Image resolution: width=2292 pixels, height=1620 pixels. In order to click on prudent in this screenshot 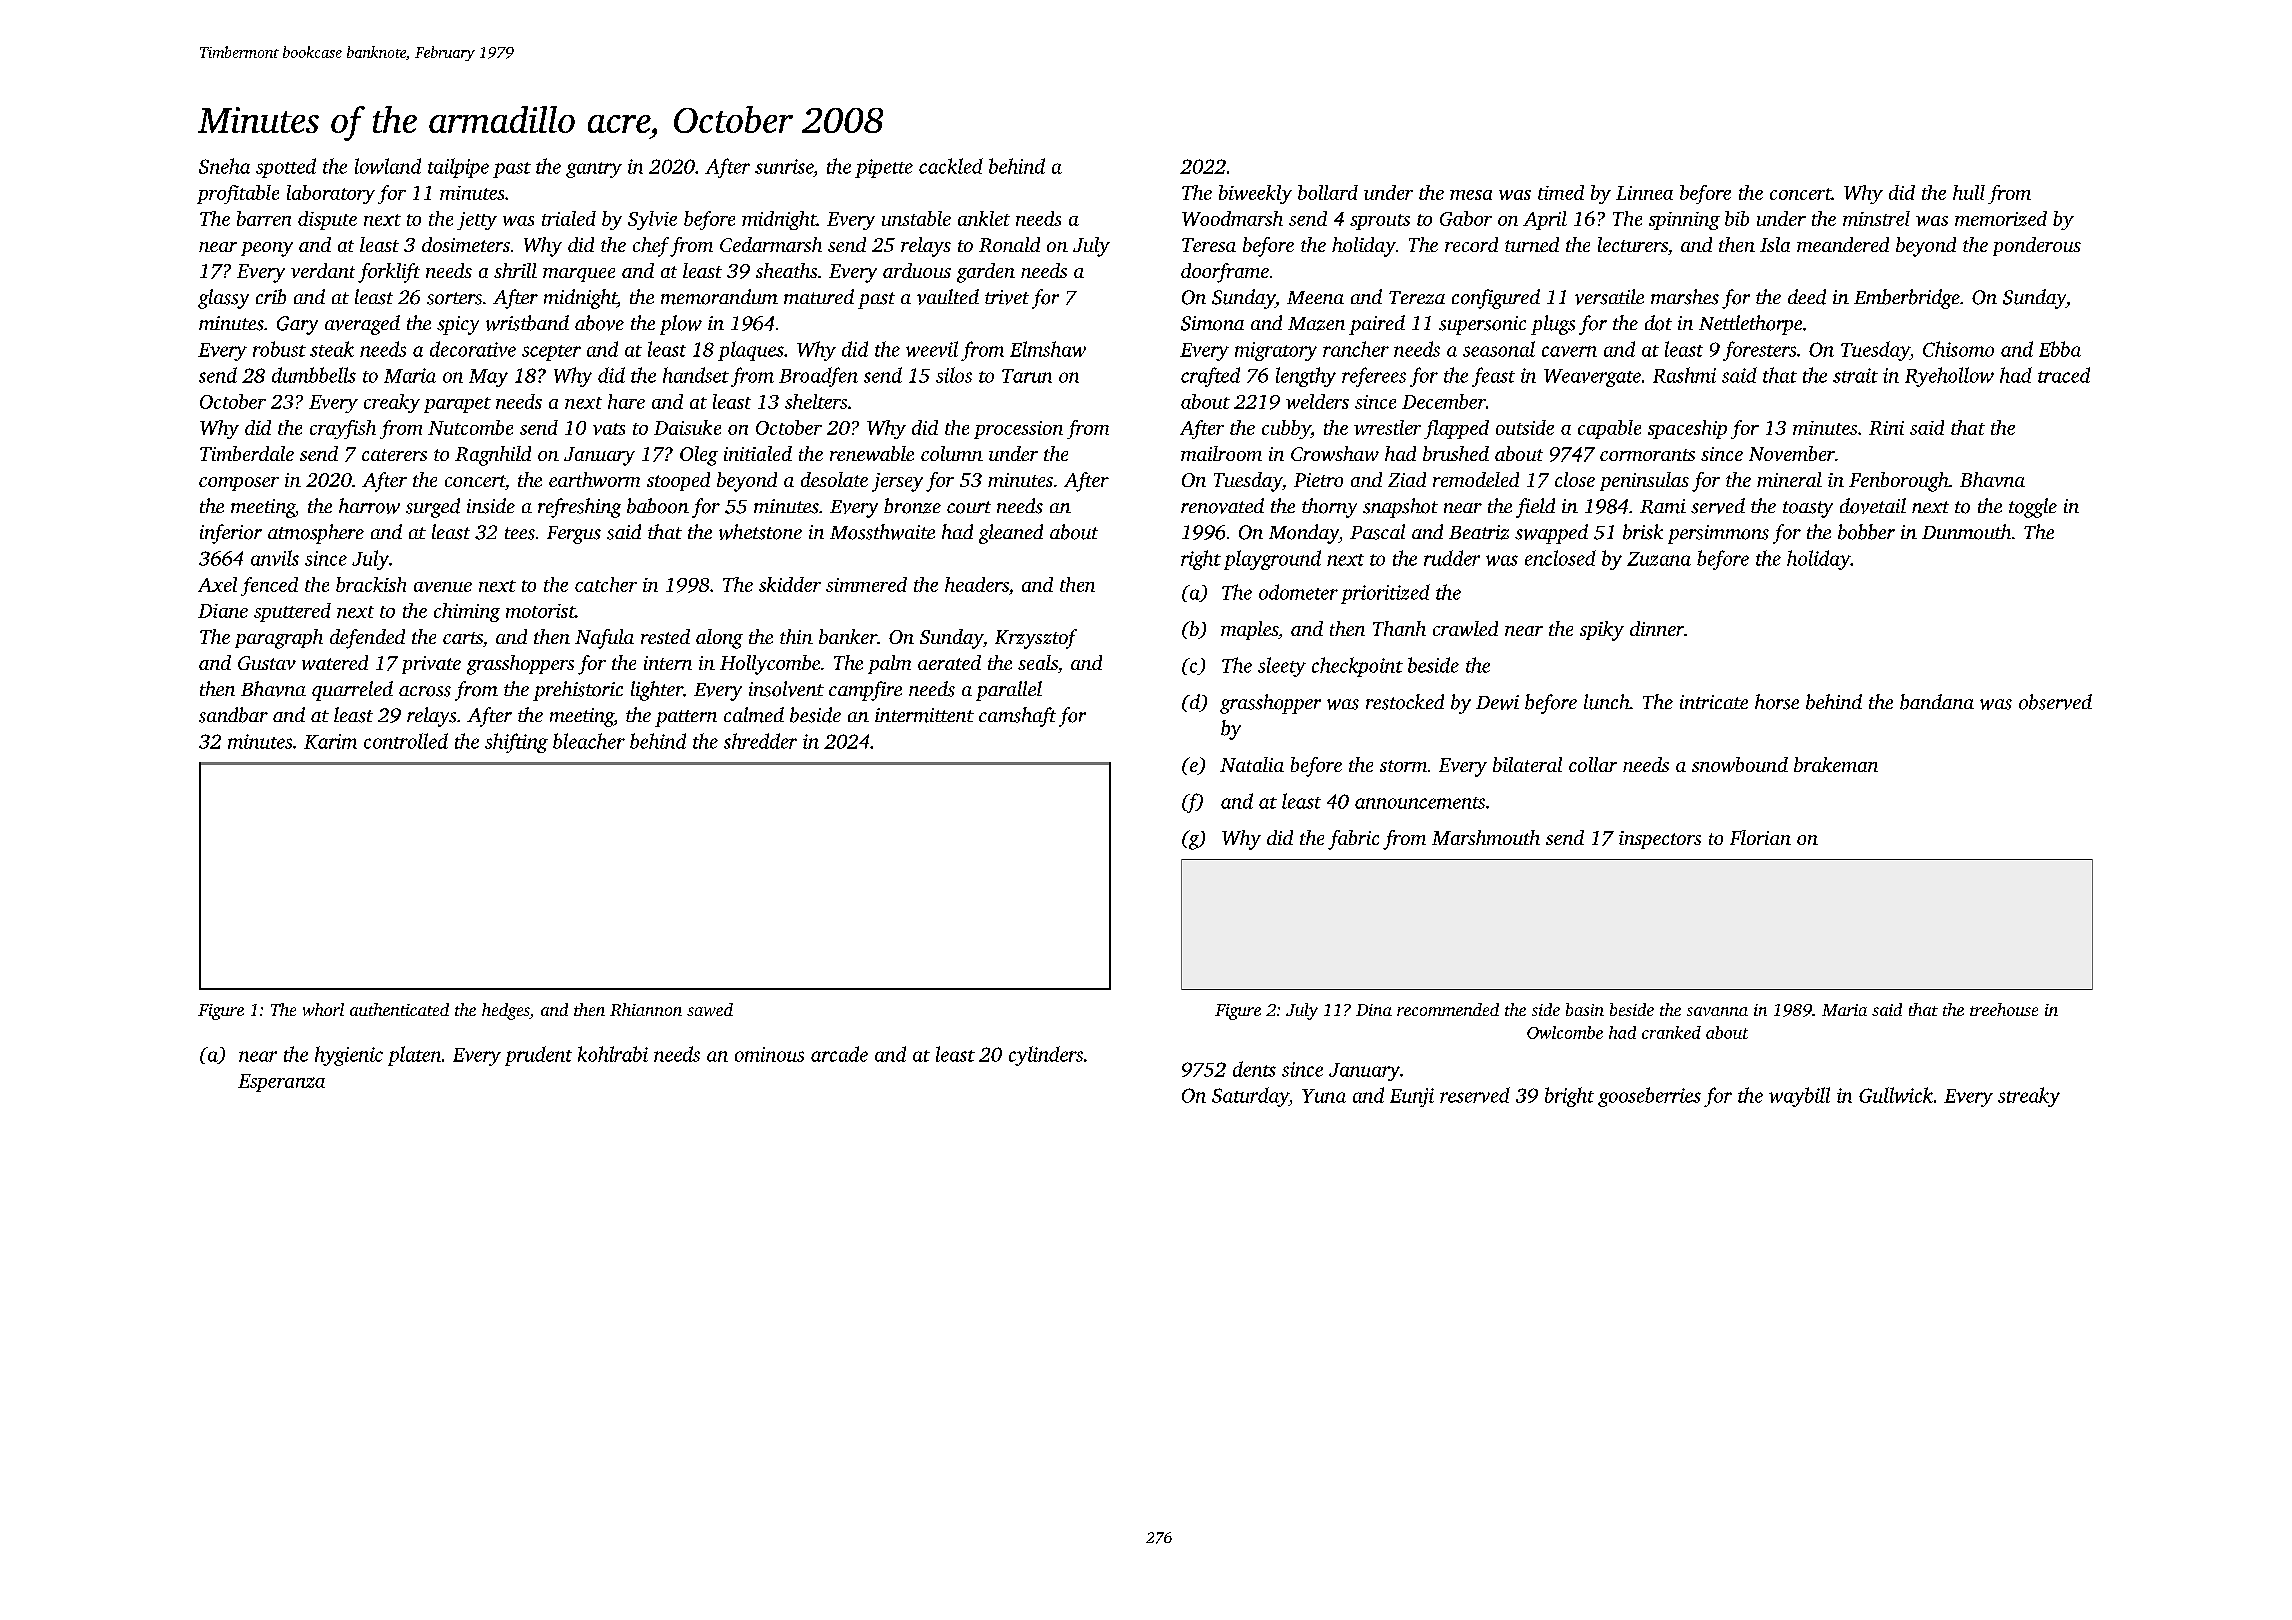, I will do `click(538, 1056)`.
